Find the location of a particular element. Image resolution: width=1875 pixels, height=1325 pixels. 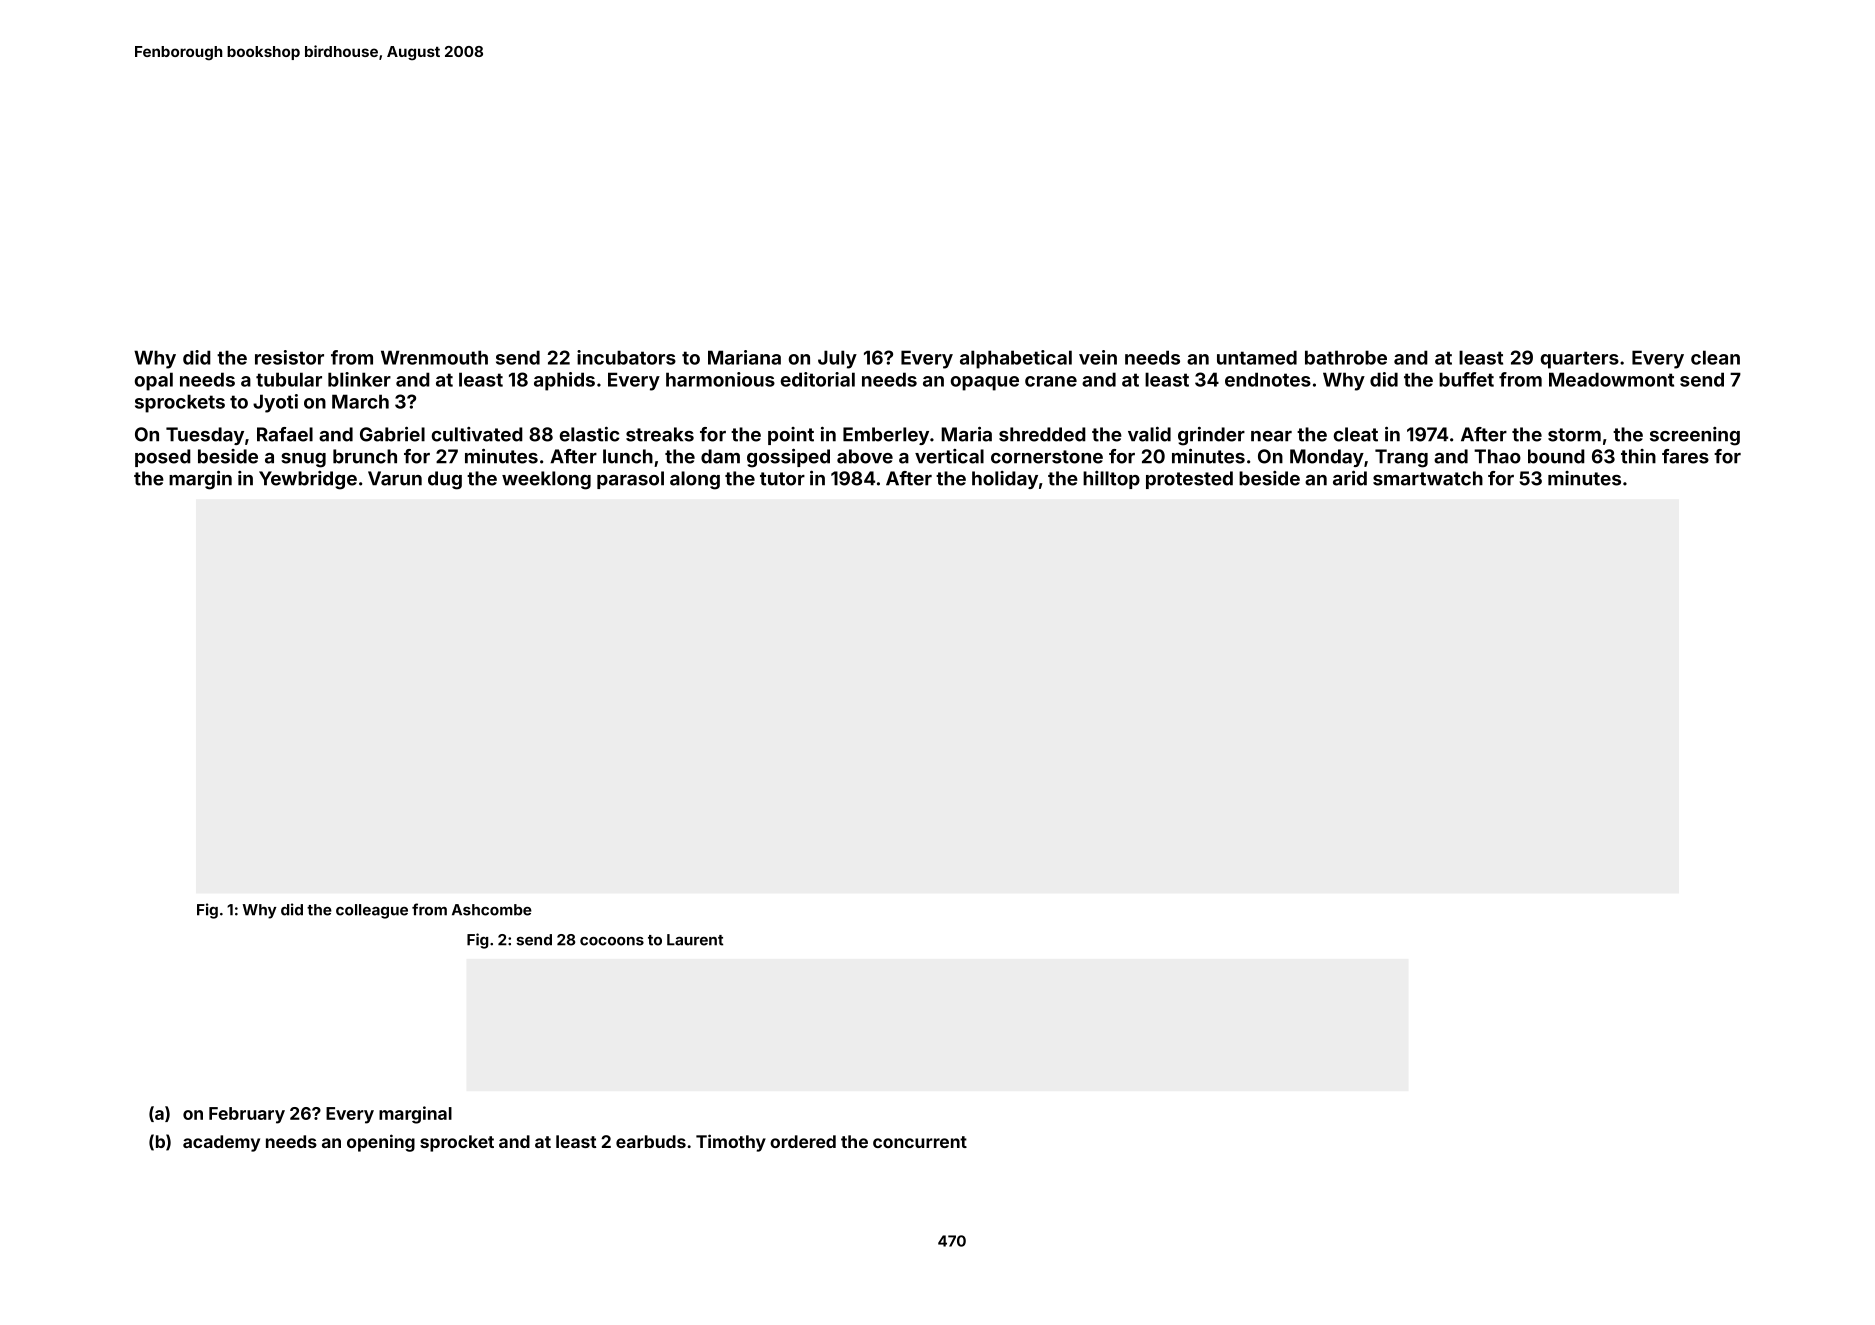

earbuds is located at coordinates (651, 1141).
